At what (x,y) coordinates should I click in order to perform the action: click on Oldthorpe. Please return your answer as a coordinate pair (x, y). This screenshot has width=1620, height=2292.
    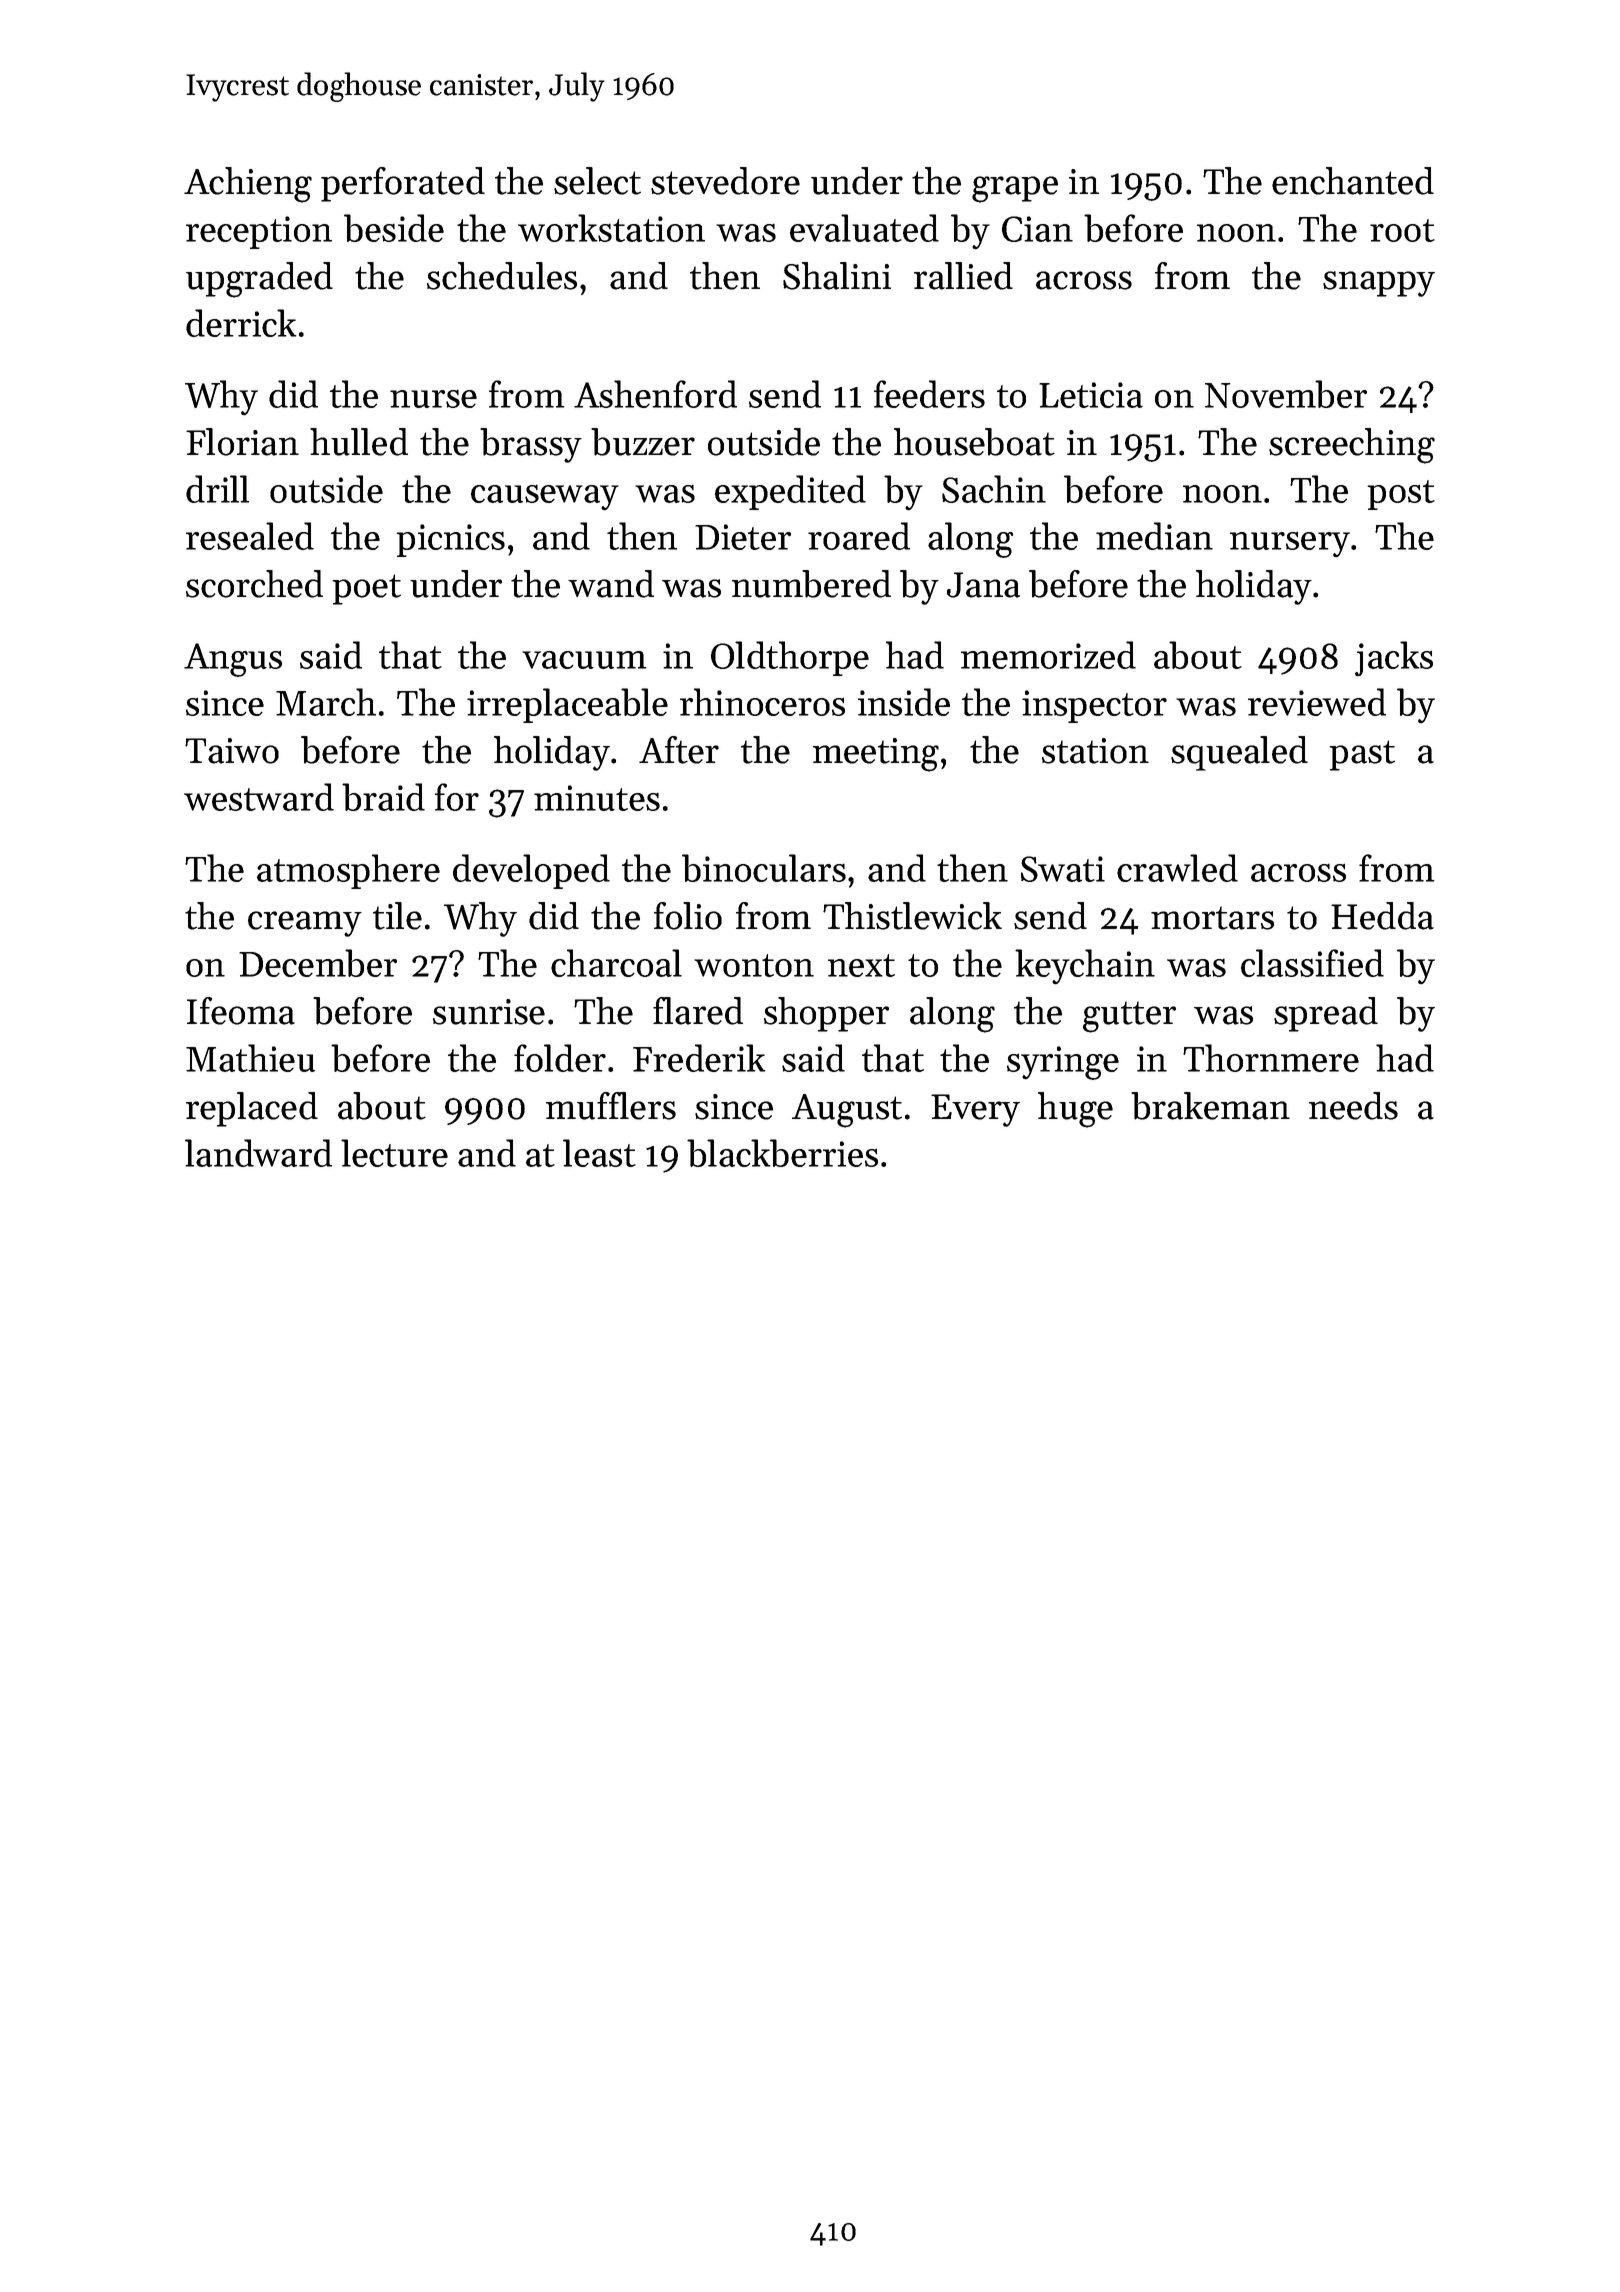
    Looking at the image, I should click on (790, 658).
